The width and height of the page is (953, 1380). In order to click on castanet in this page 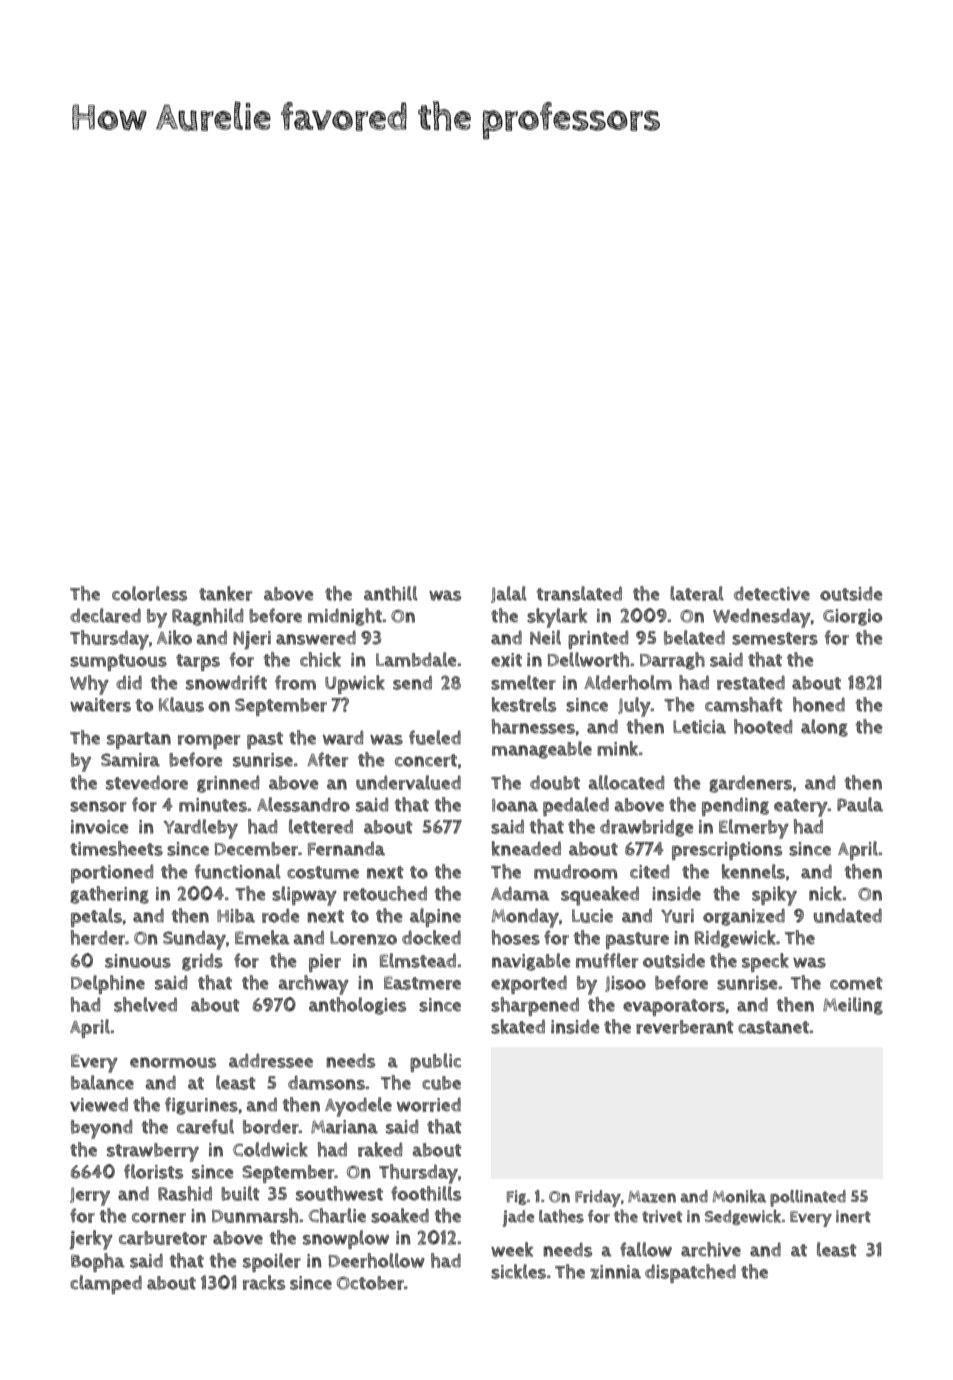, I will do `click(773, 1027)`.
